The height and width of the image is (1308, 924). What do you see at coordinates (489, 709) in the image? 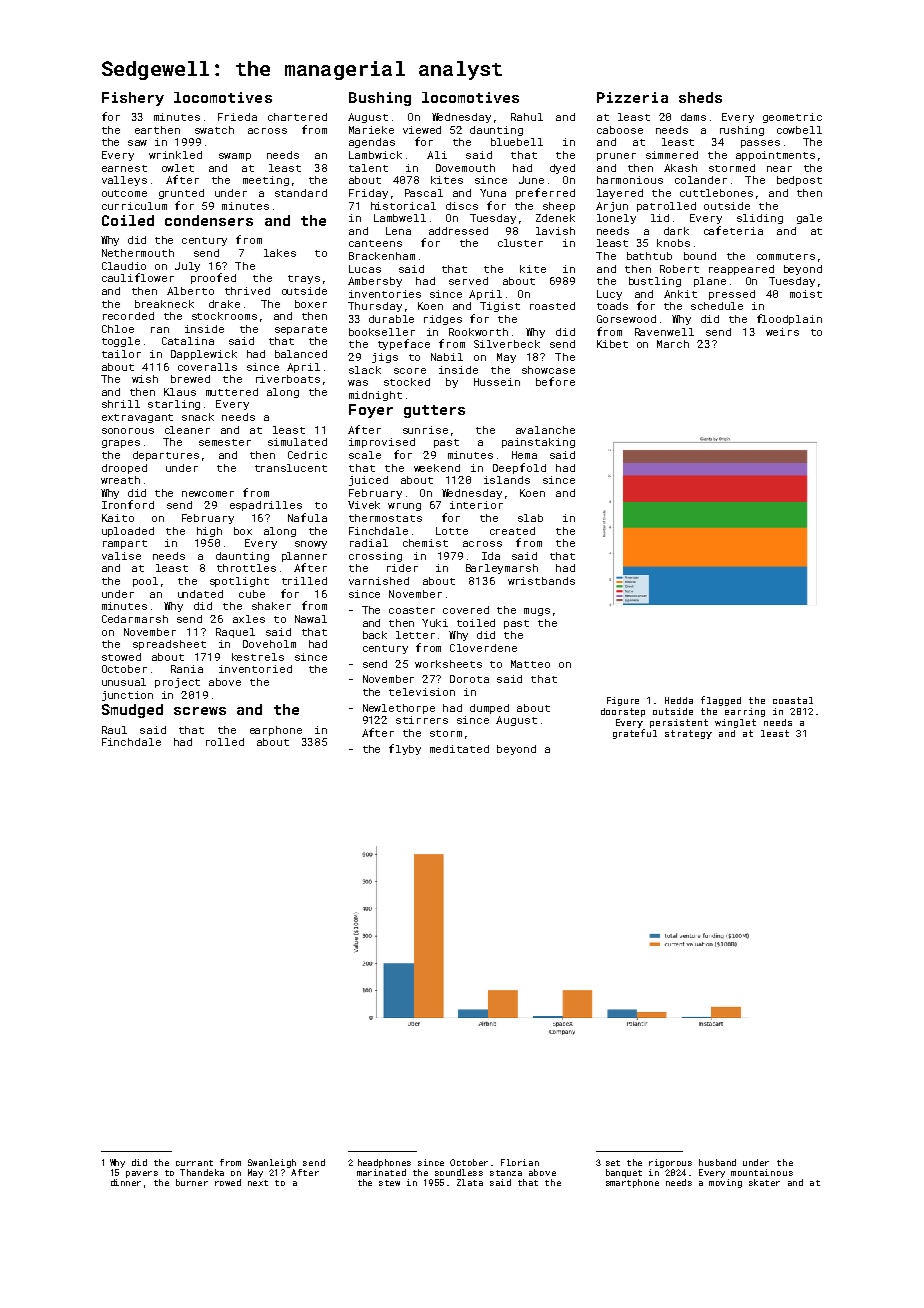
I see `dumped` at bounding box center [489, 709].
